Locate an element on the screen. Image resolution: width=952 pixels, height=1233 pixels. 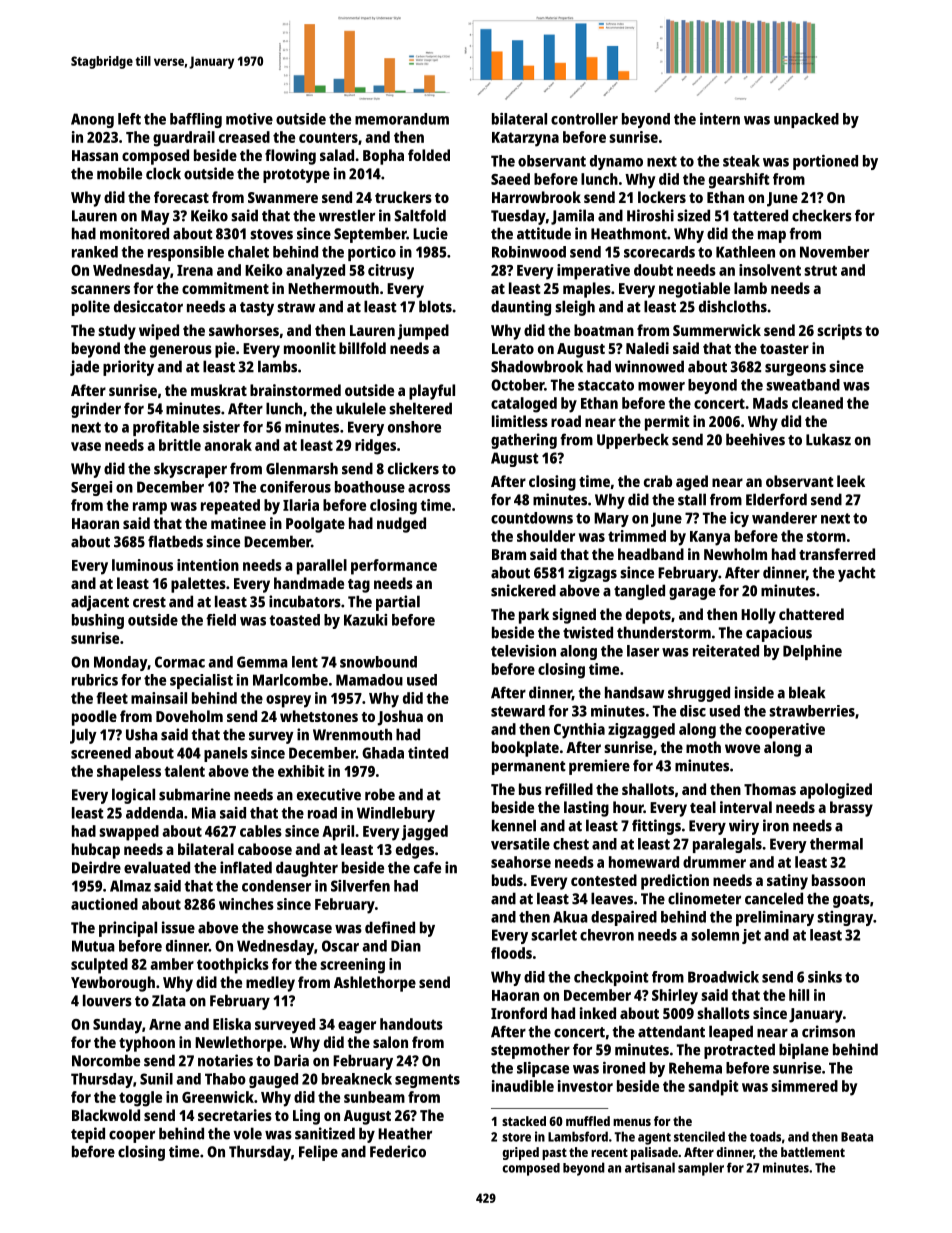
Arne is located at coordinates (165, 1024).
